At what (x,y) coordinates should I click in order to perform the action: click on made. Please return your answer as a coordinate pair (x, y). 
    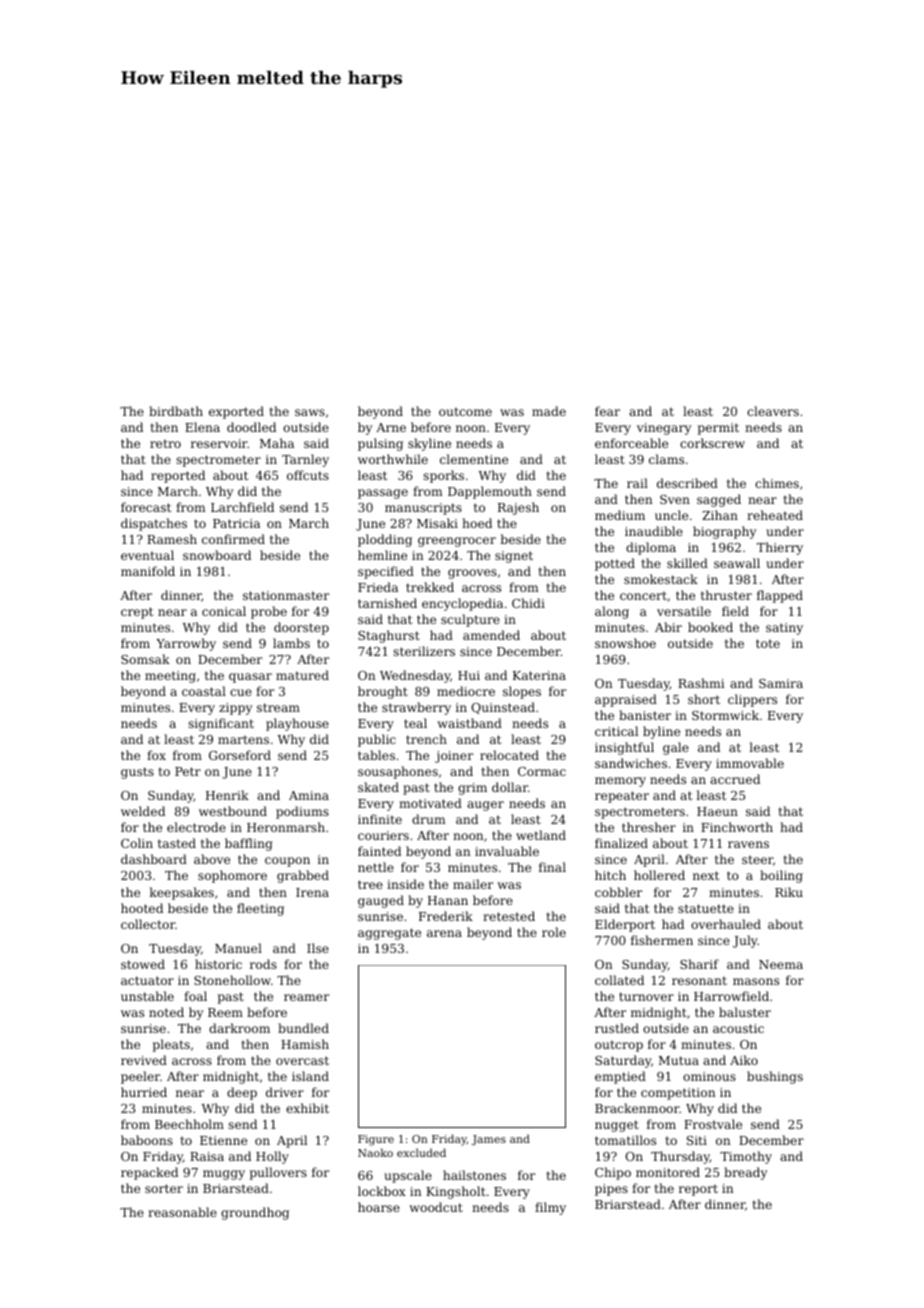
    Looking at the image, I should click on (549, 411).
